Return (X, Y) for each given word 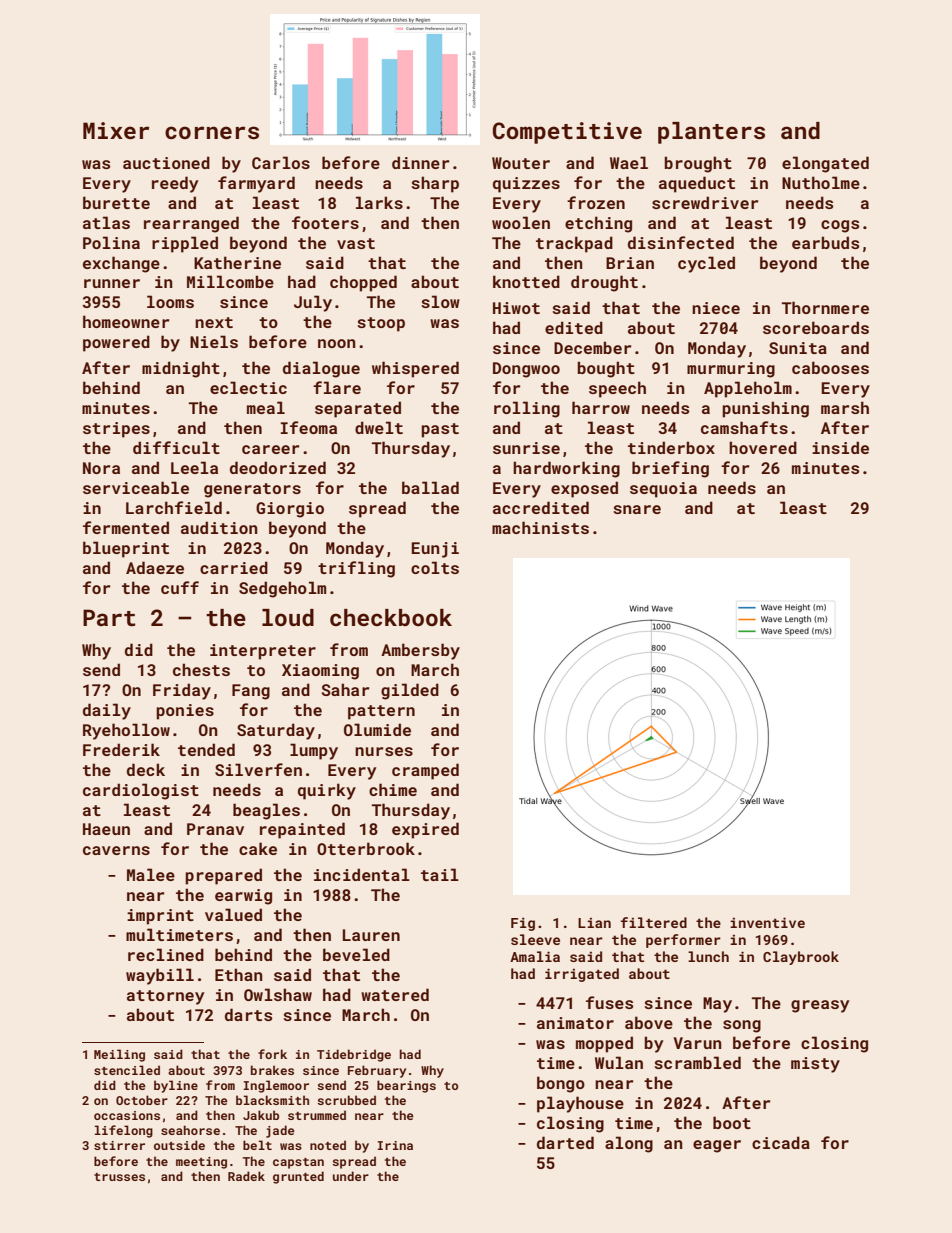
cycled (706, 264)
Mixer (116, 130)
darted (565, 1142)
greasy (820, 1006)
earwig (243, 897)
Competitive (567, 133)
